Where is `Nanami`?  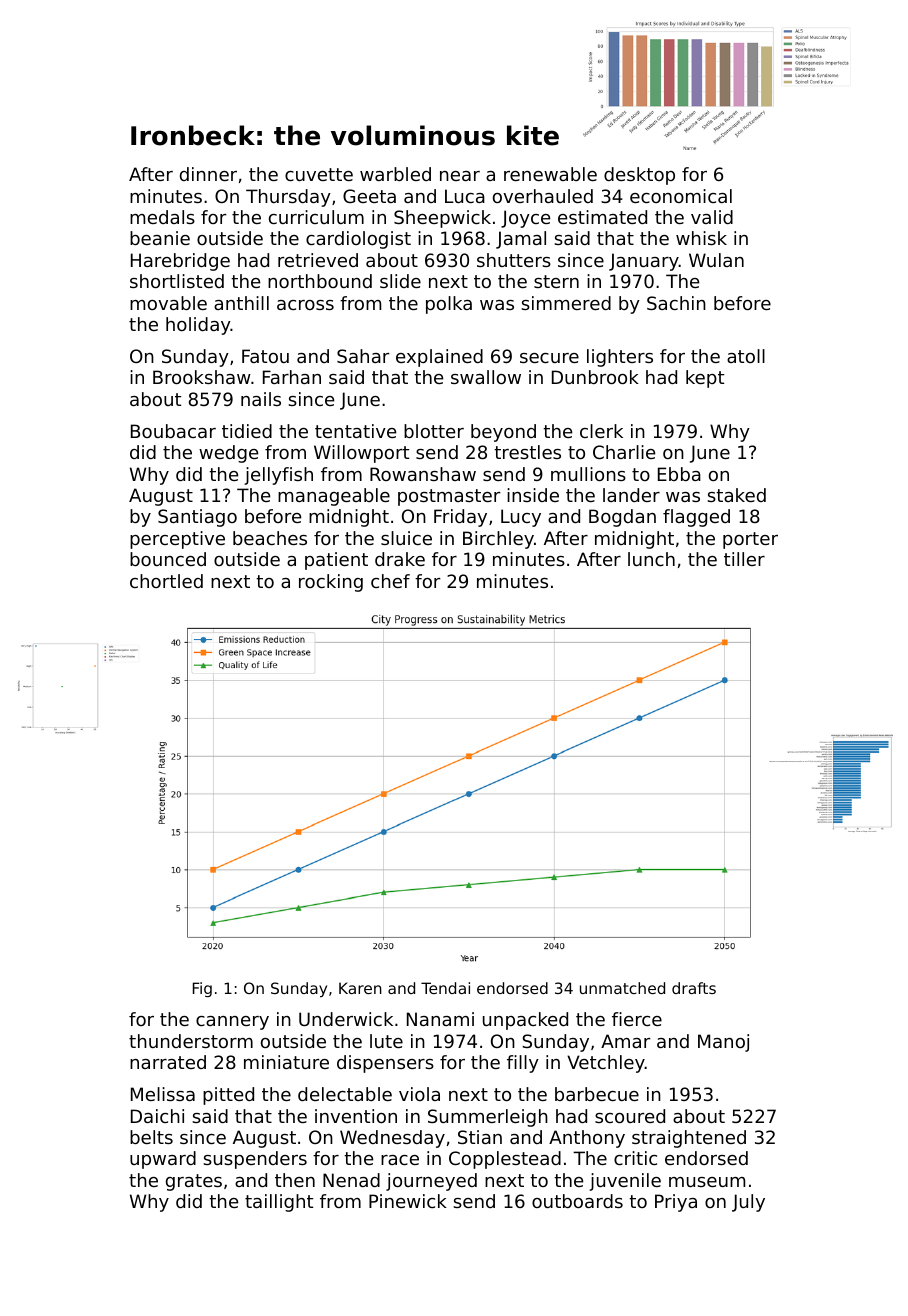 Nanami is located at coordinates (440, 1019).
